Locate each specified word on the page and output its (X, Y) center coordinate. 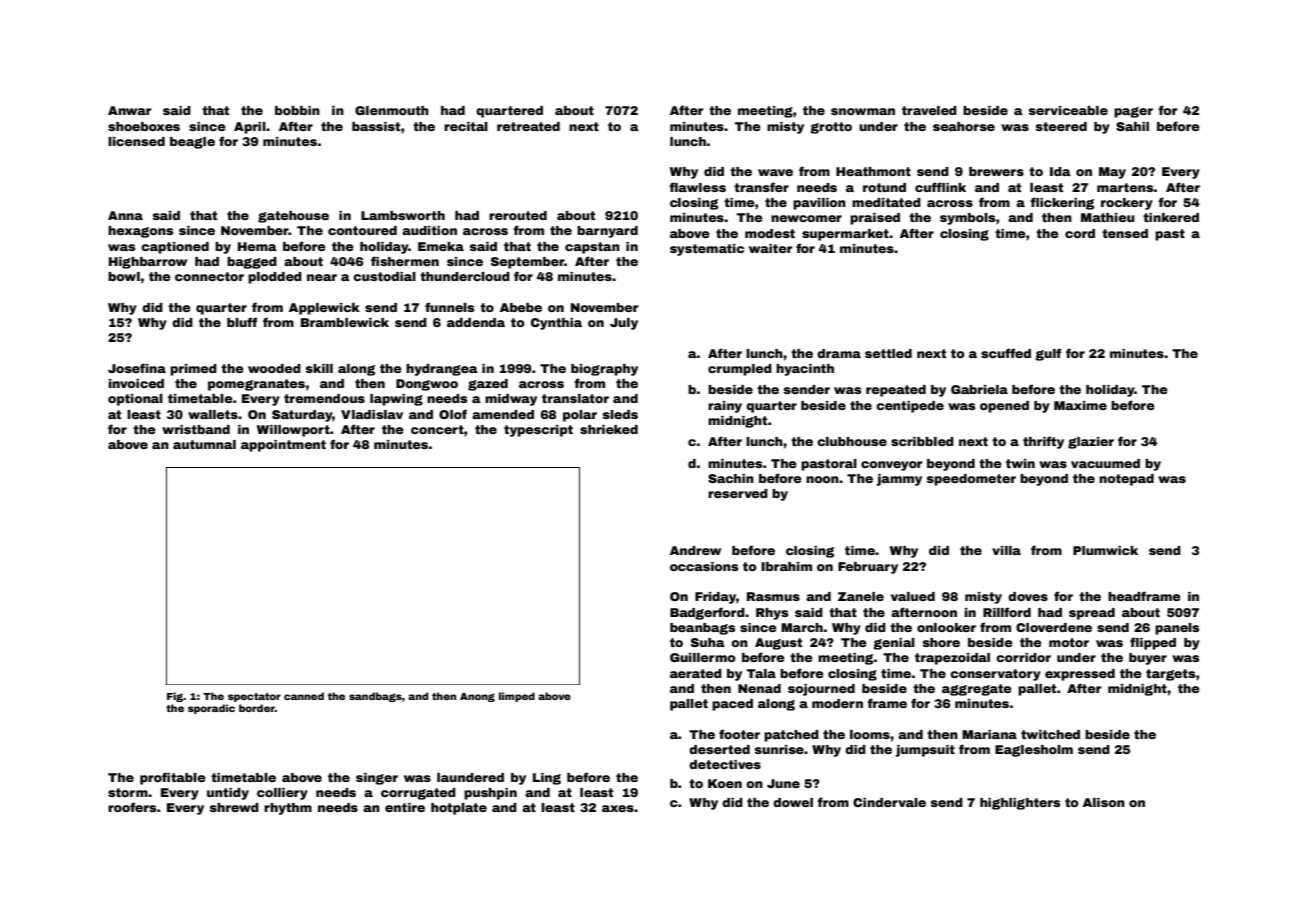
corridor (1023, 657)
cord (1080, 233)
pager (1133, 112)
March (802, 627)
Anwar (129, 110)
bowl (124, 276)
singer (377, 779)
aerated (696, 673)
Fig (175, 697)
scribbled (922, 441)
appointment (283, 446)
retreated (528, 126)
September (527, 263)
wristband (196, 429)
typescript (538, 431)
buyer (1148, 659)
